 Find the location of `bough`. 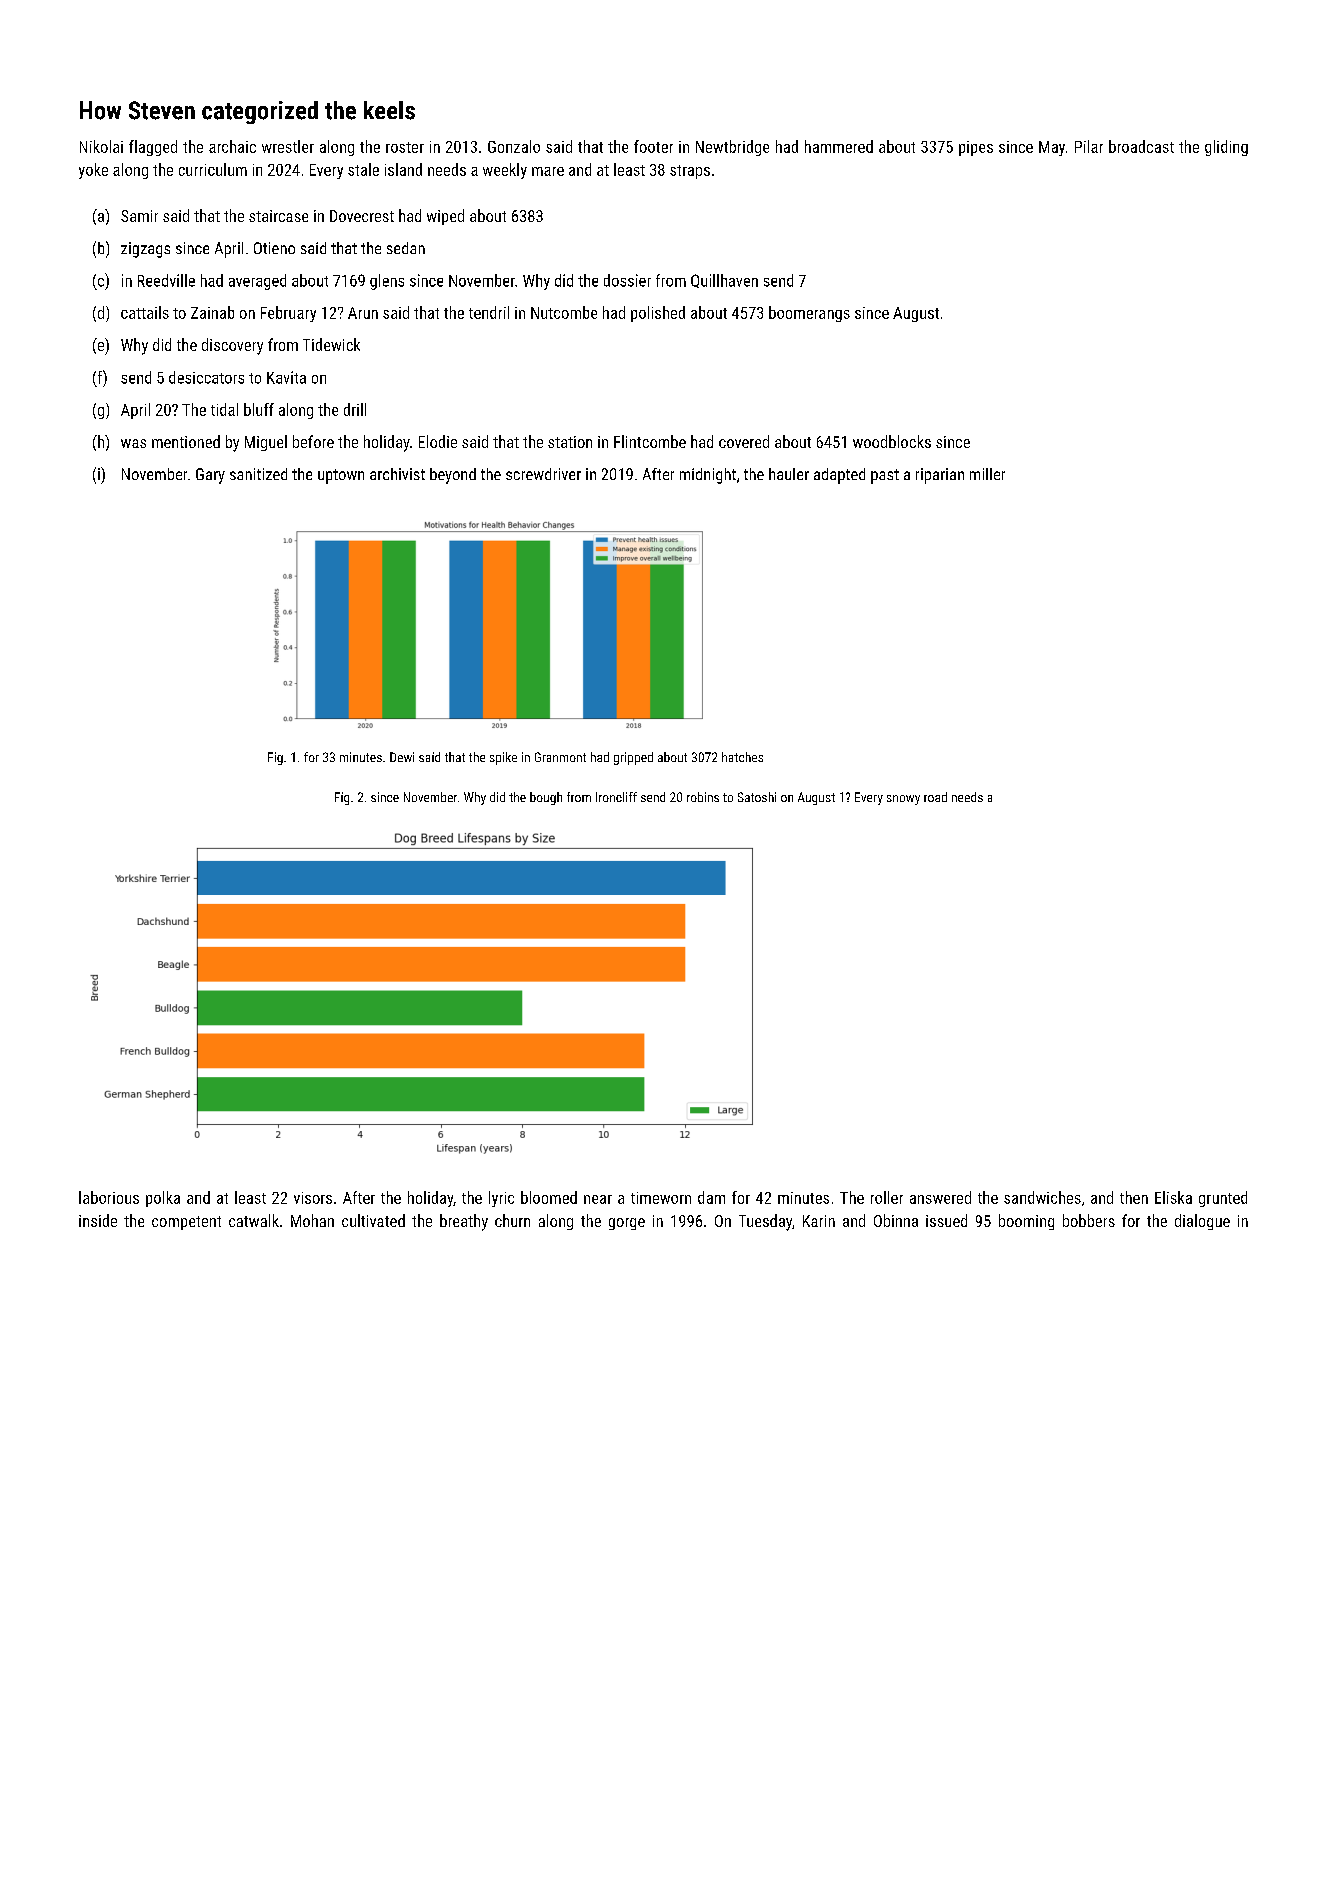

bough is located at coordinates (546, 798).
